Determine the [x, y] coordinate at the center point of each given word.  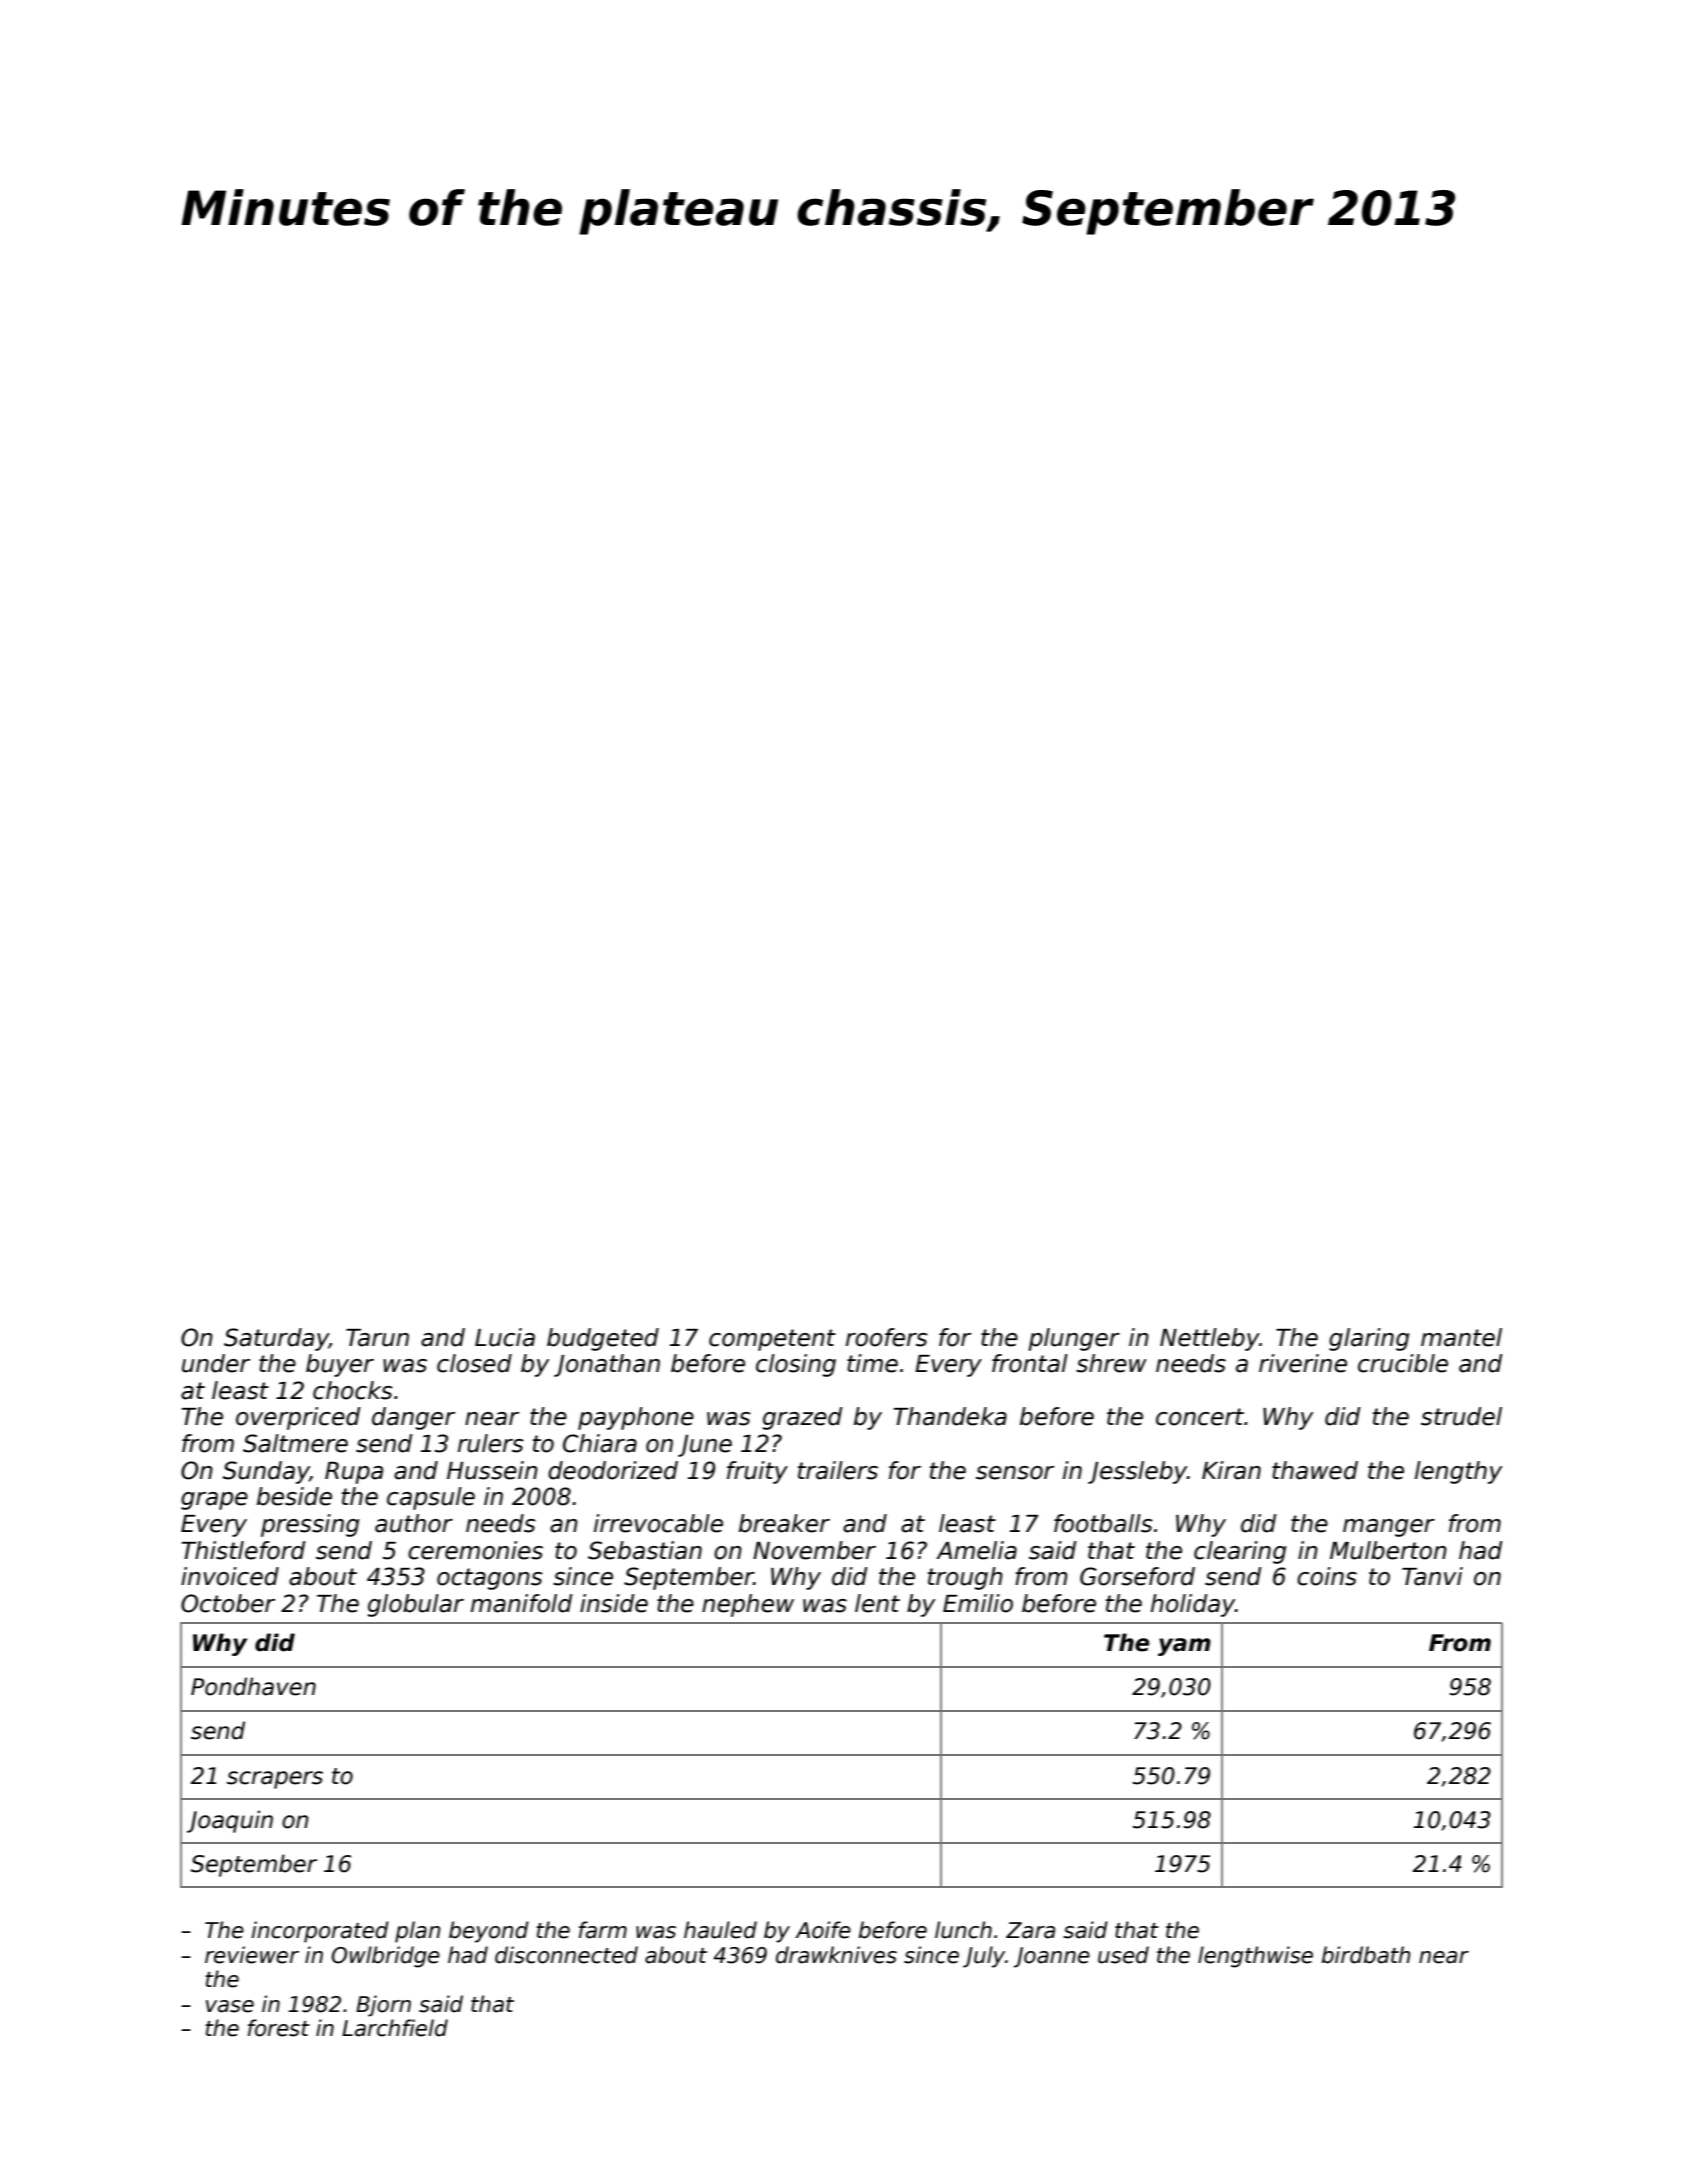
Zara [1030, 1930]
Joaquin [230, 1821]
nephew [748, 1605]
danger [413, 1418]
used [1123, 1955]
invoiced [230, 1576]
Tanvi [1432, 1576]
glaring [1369, 1339]
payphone [636, 1418]
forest [279, 2028]
